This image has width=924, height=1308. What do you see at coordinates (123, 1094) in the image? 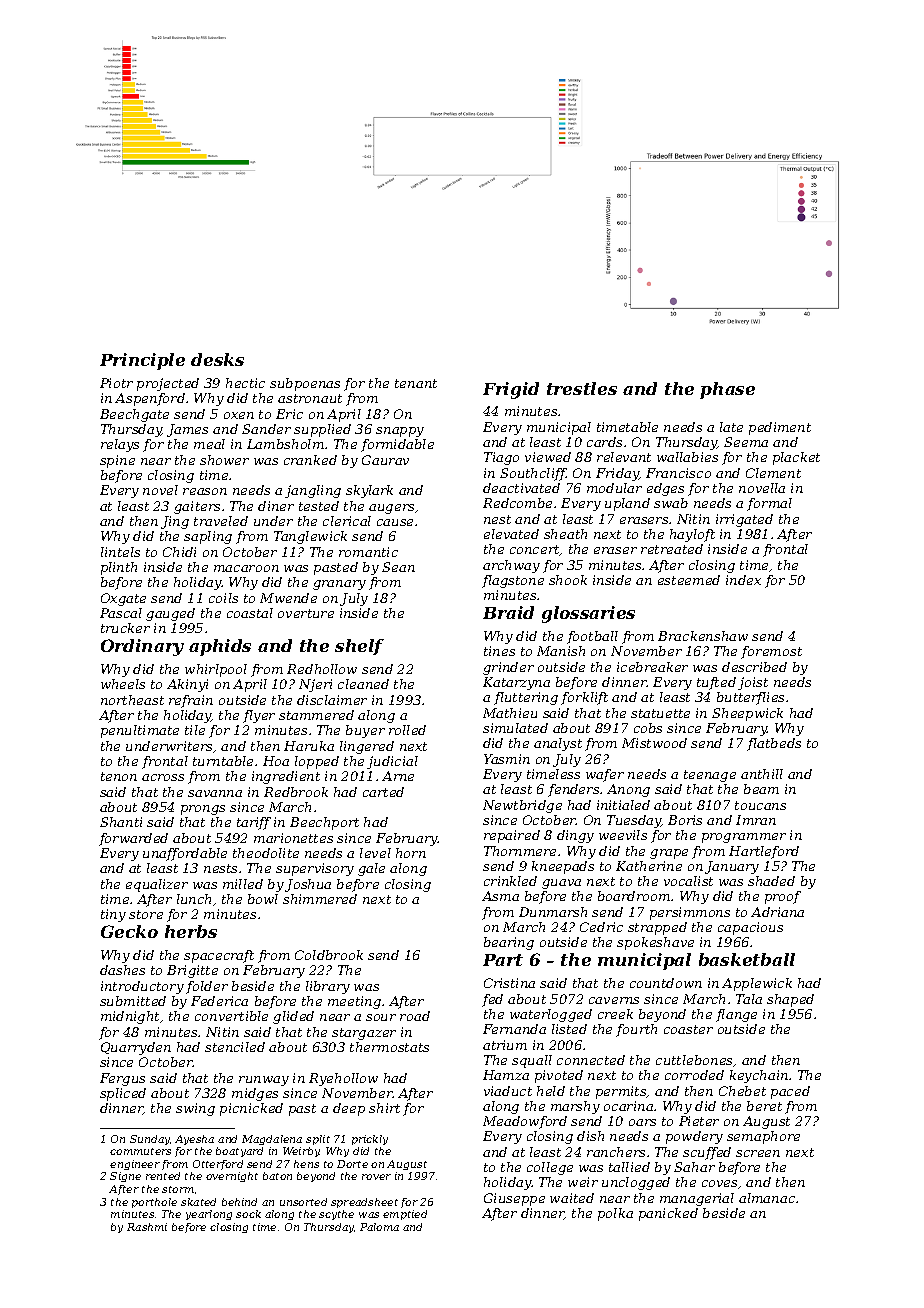
I see `spliced` at bounding box center [123, 1094].
